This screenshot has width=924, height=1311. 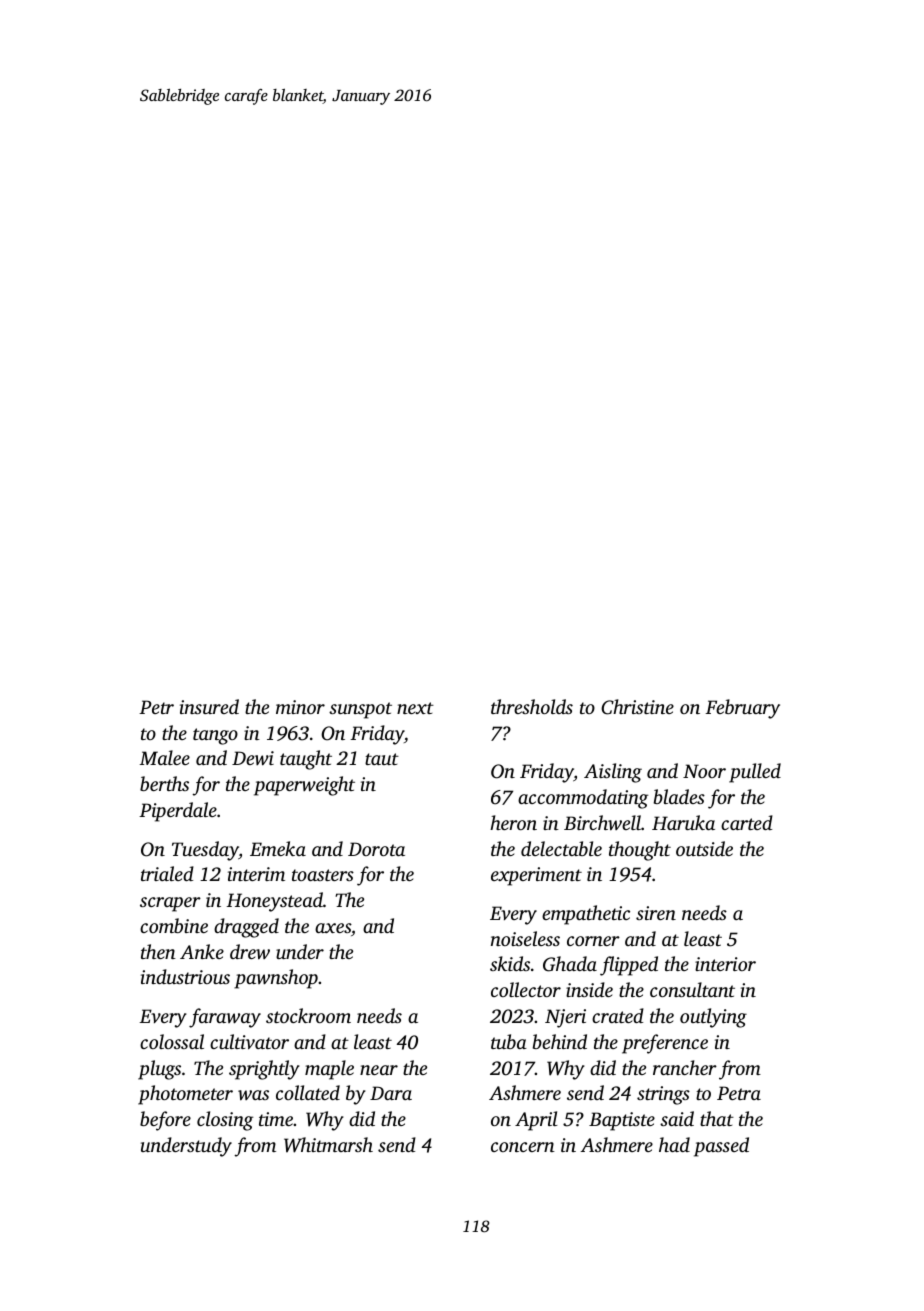 What do you see at coordinates (713, 1018) in the screenshot?
I see `outlying` at bounding box center [713, 1018].
